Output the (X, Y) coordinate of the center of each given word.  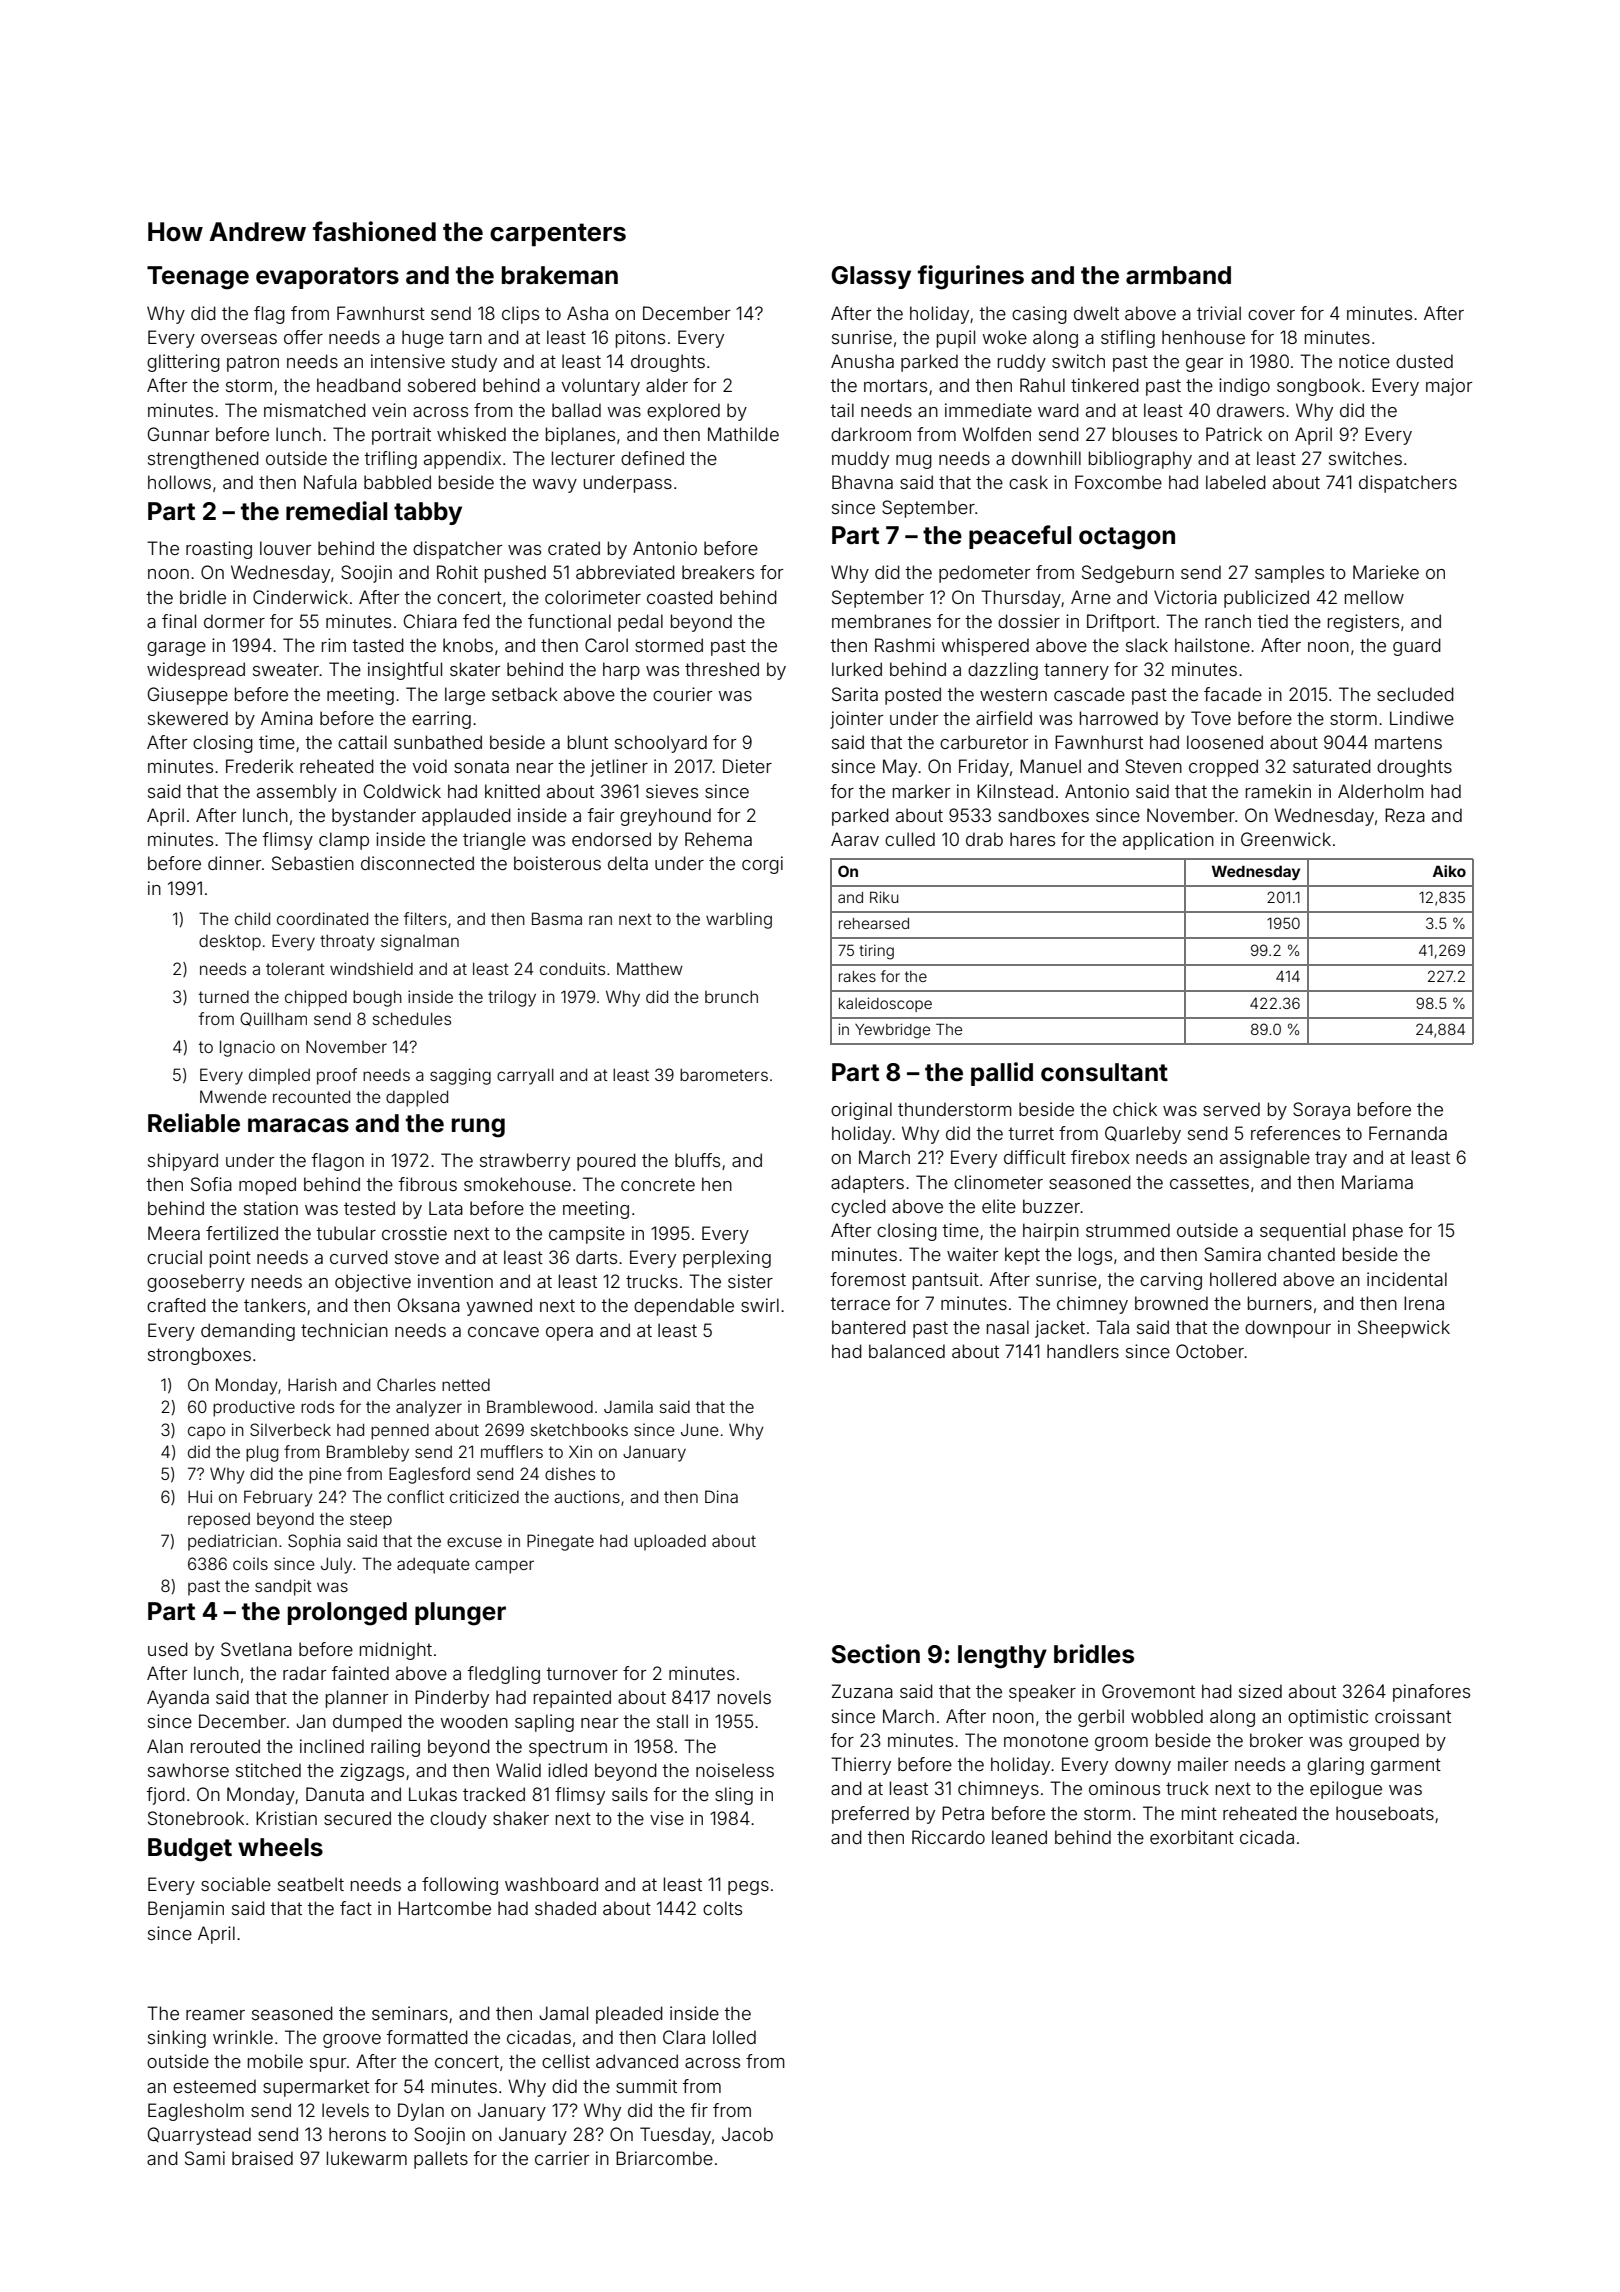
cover (1271, 315)
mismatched (315, 410)
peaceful (1020, 537)
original (861, 1111)
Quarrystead (199, 2136)
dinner (235, 863)
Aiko (1449, 871)
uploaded (670, 1542)
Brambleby (368, 1453)
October (1210, 1351)
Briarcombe (664, 2158)
